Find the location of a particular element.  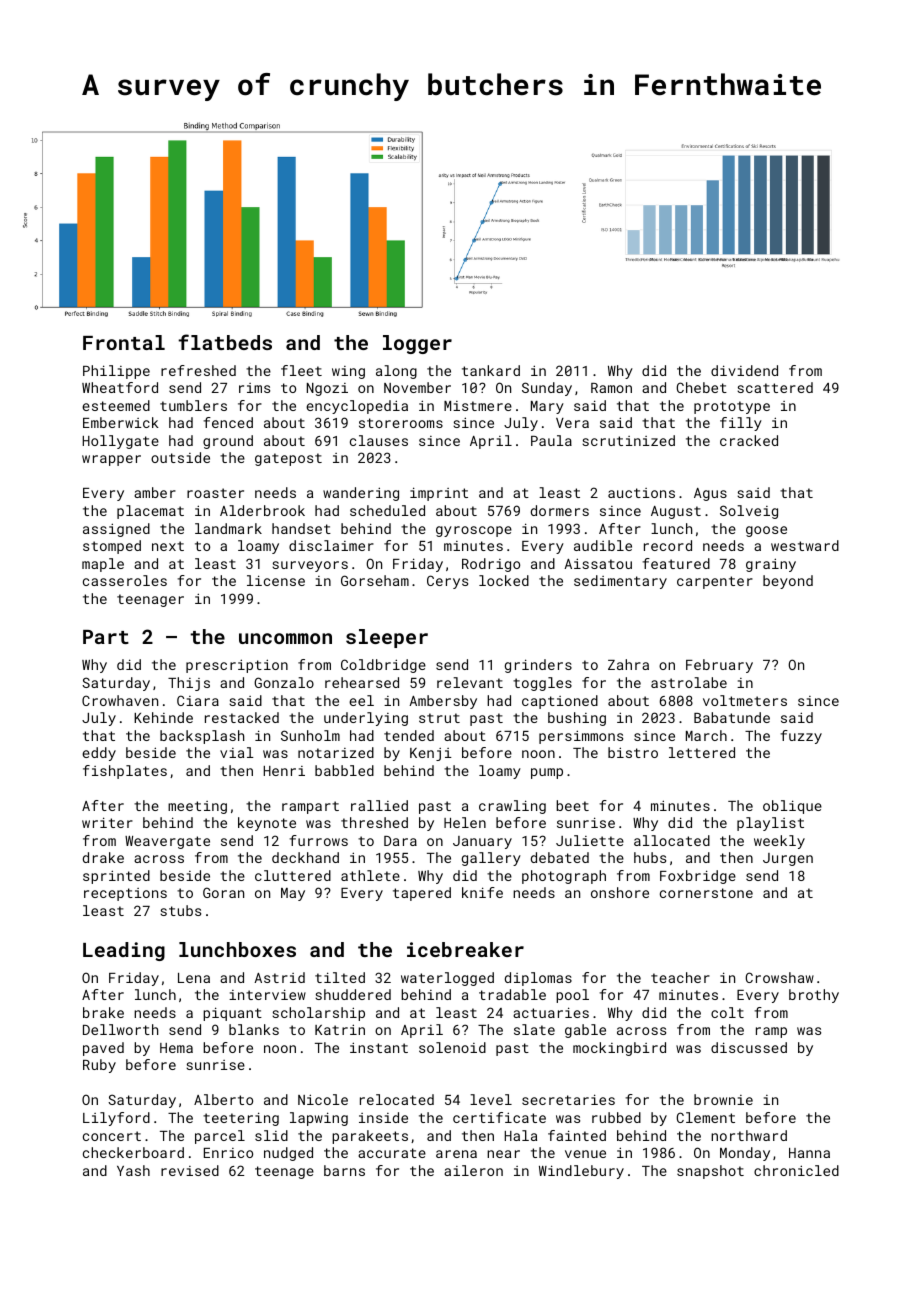

pump is located at coordinates (547, 773).
